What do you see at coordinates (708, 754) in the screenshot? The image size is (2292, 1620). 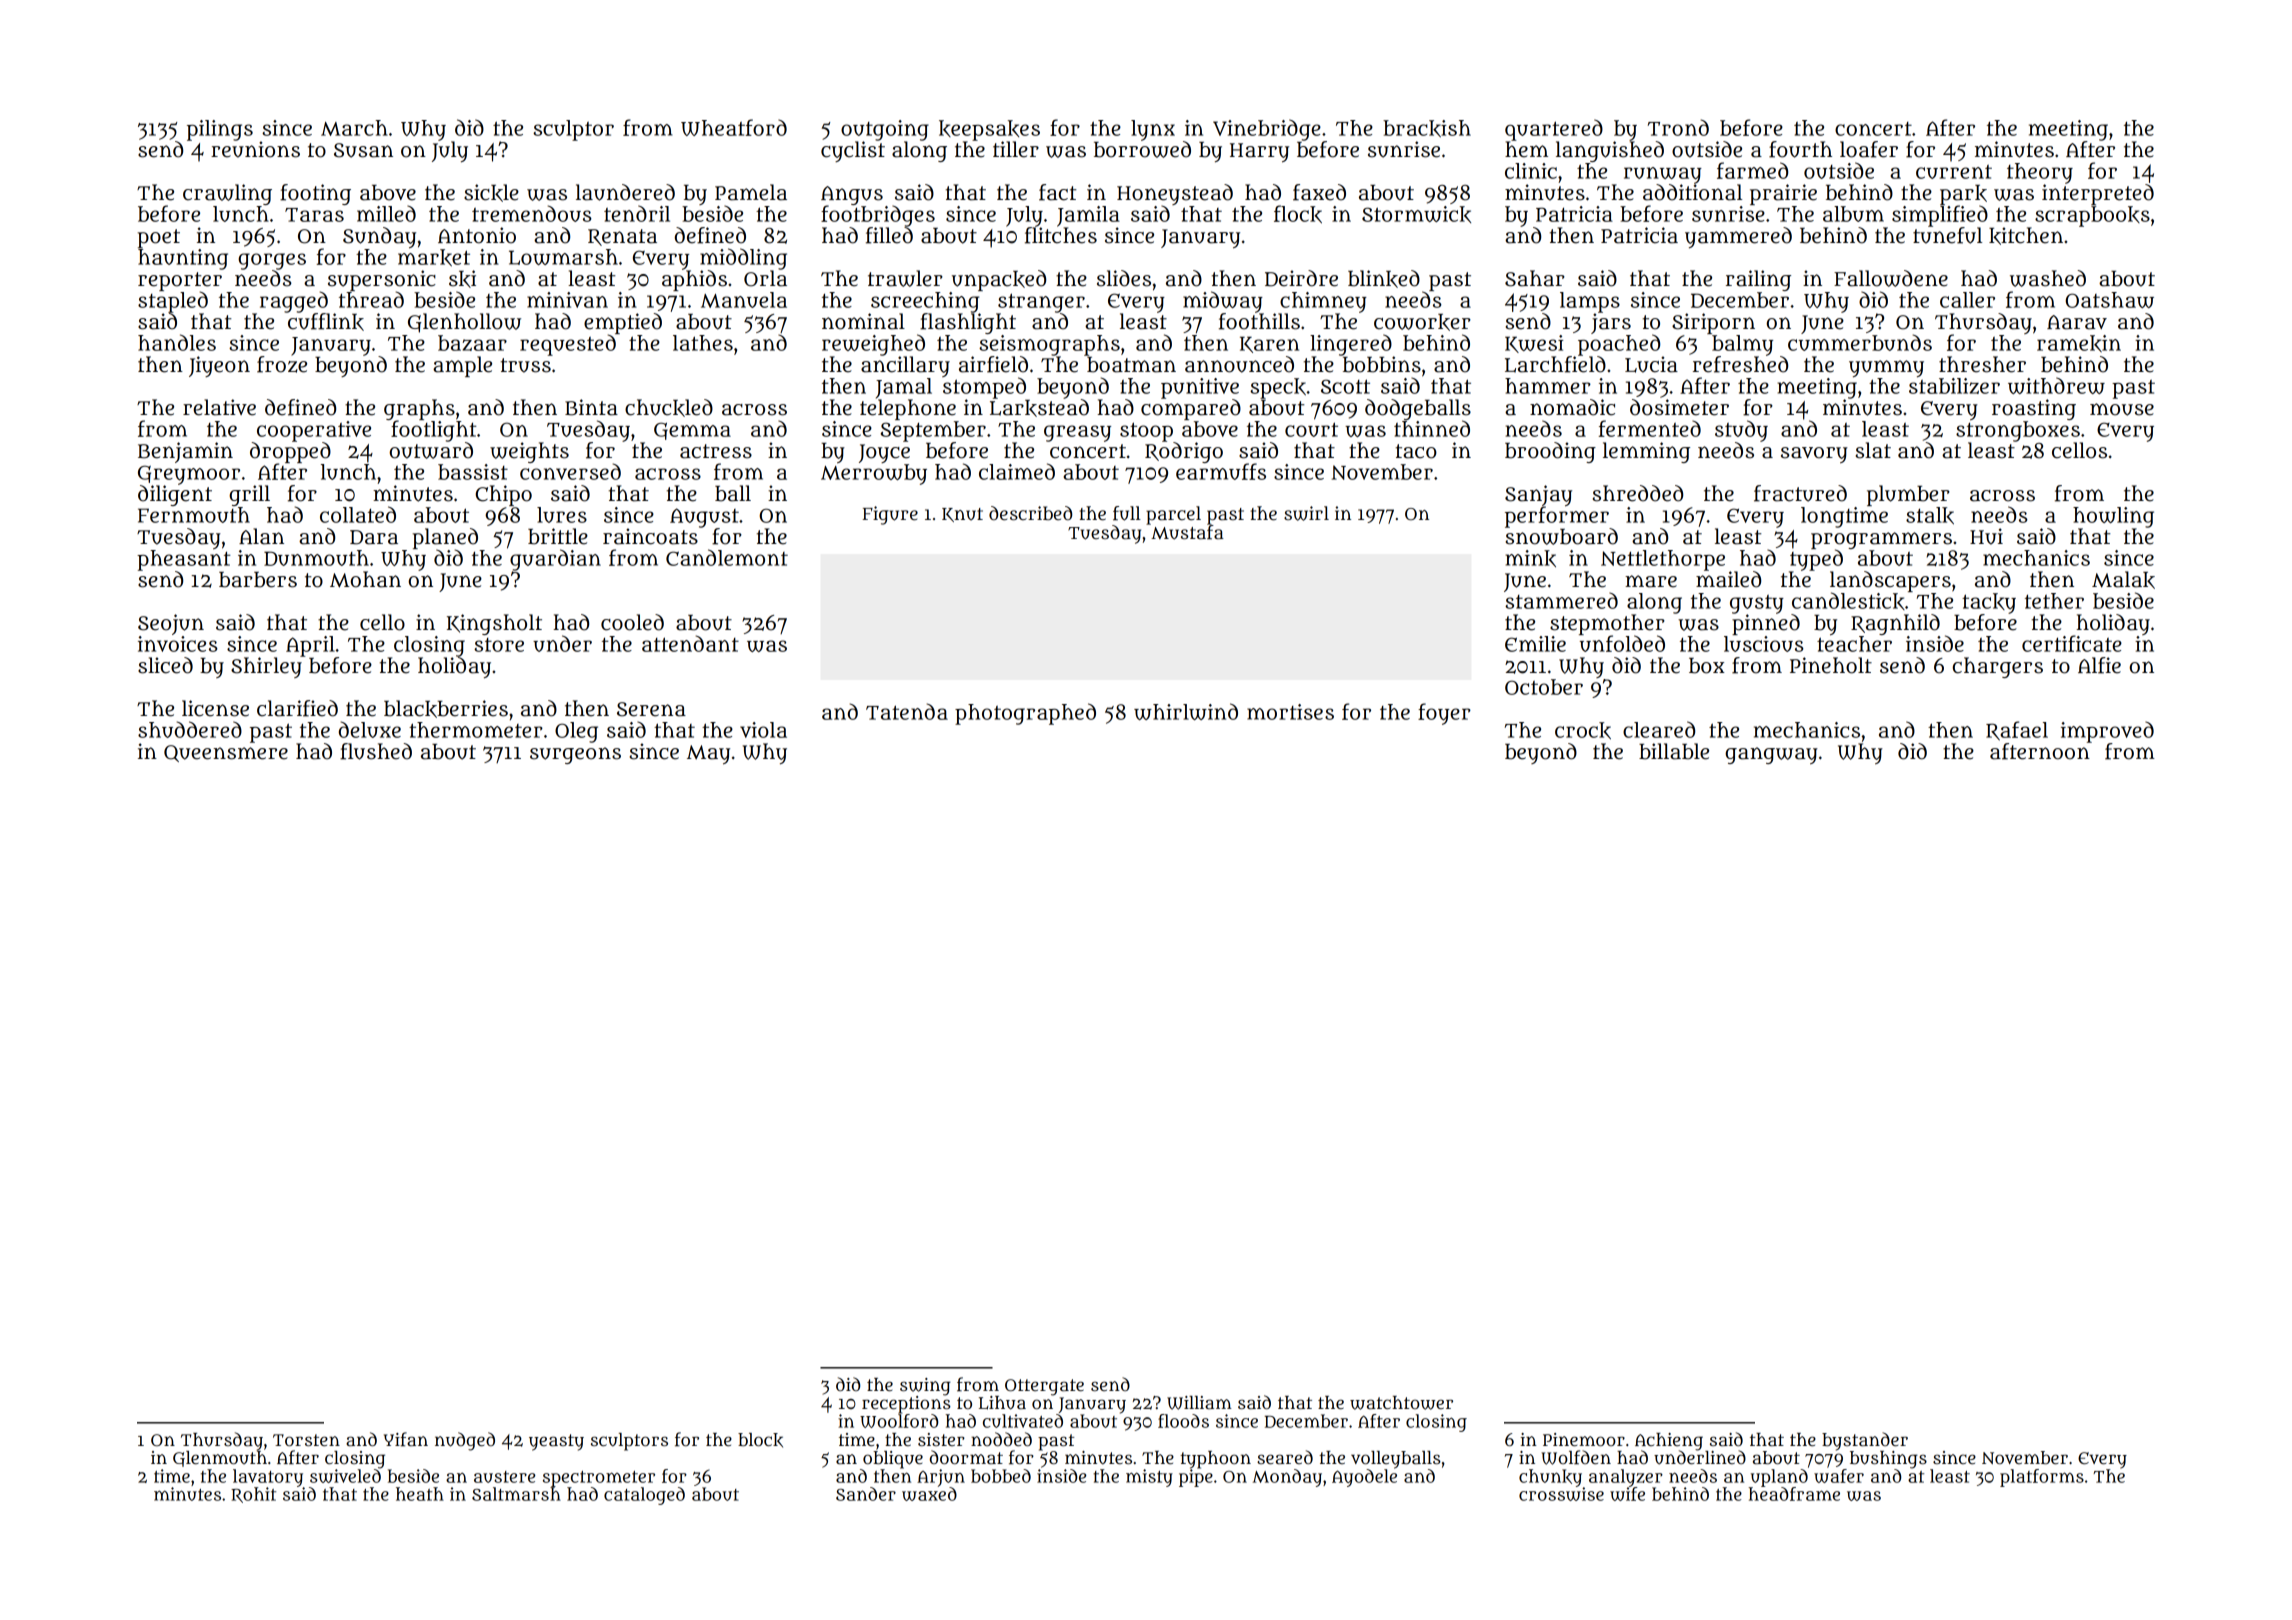 I see `May` at bounding box center [708, 754].
